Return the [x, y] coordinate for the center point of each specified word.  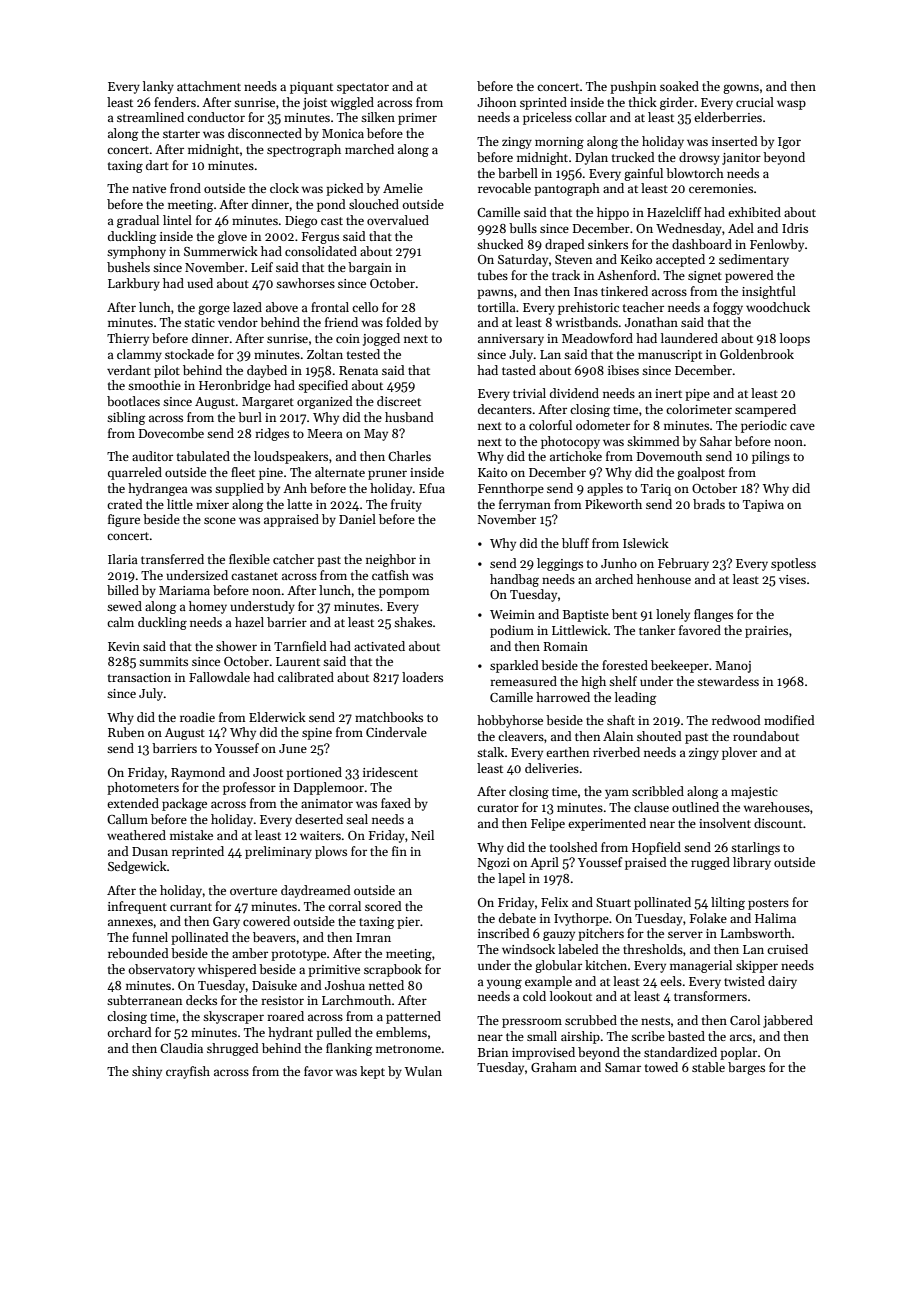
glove [232, 237]
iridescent [390, 772]
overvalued [398, 220]
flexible [249, 559]
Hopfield [656, 848]
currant [191, 907]
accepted [680, 260]
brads [709, 504]
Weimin [512, 614]
